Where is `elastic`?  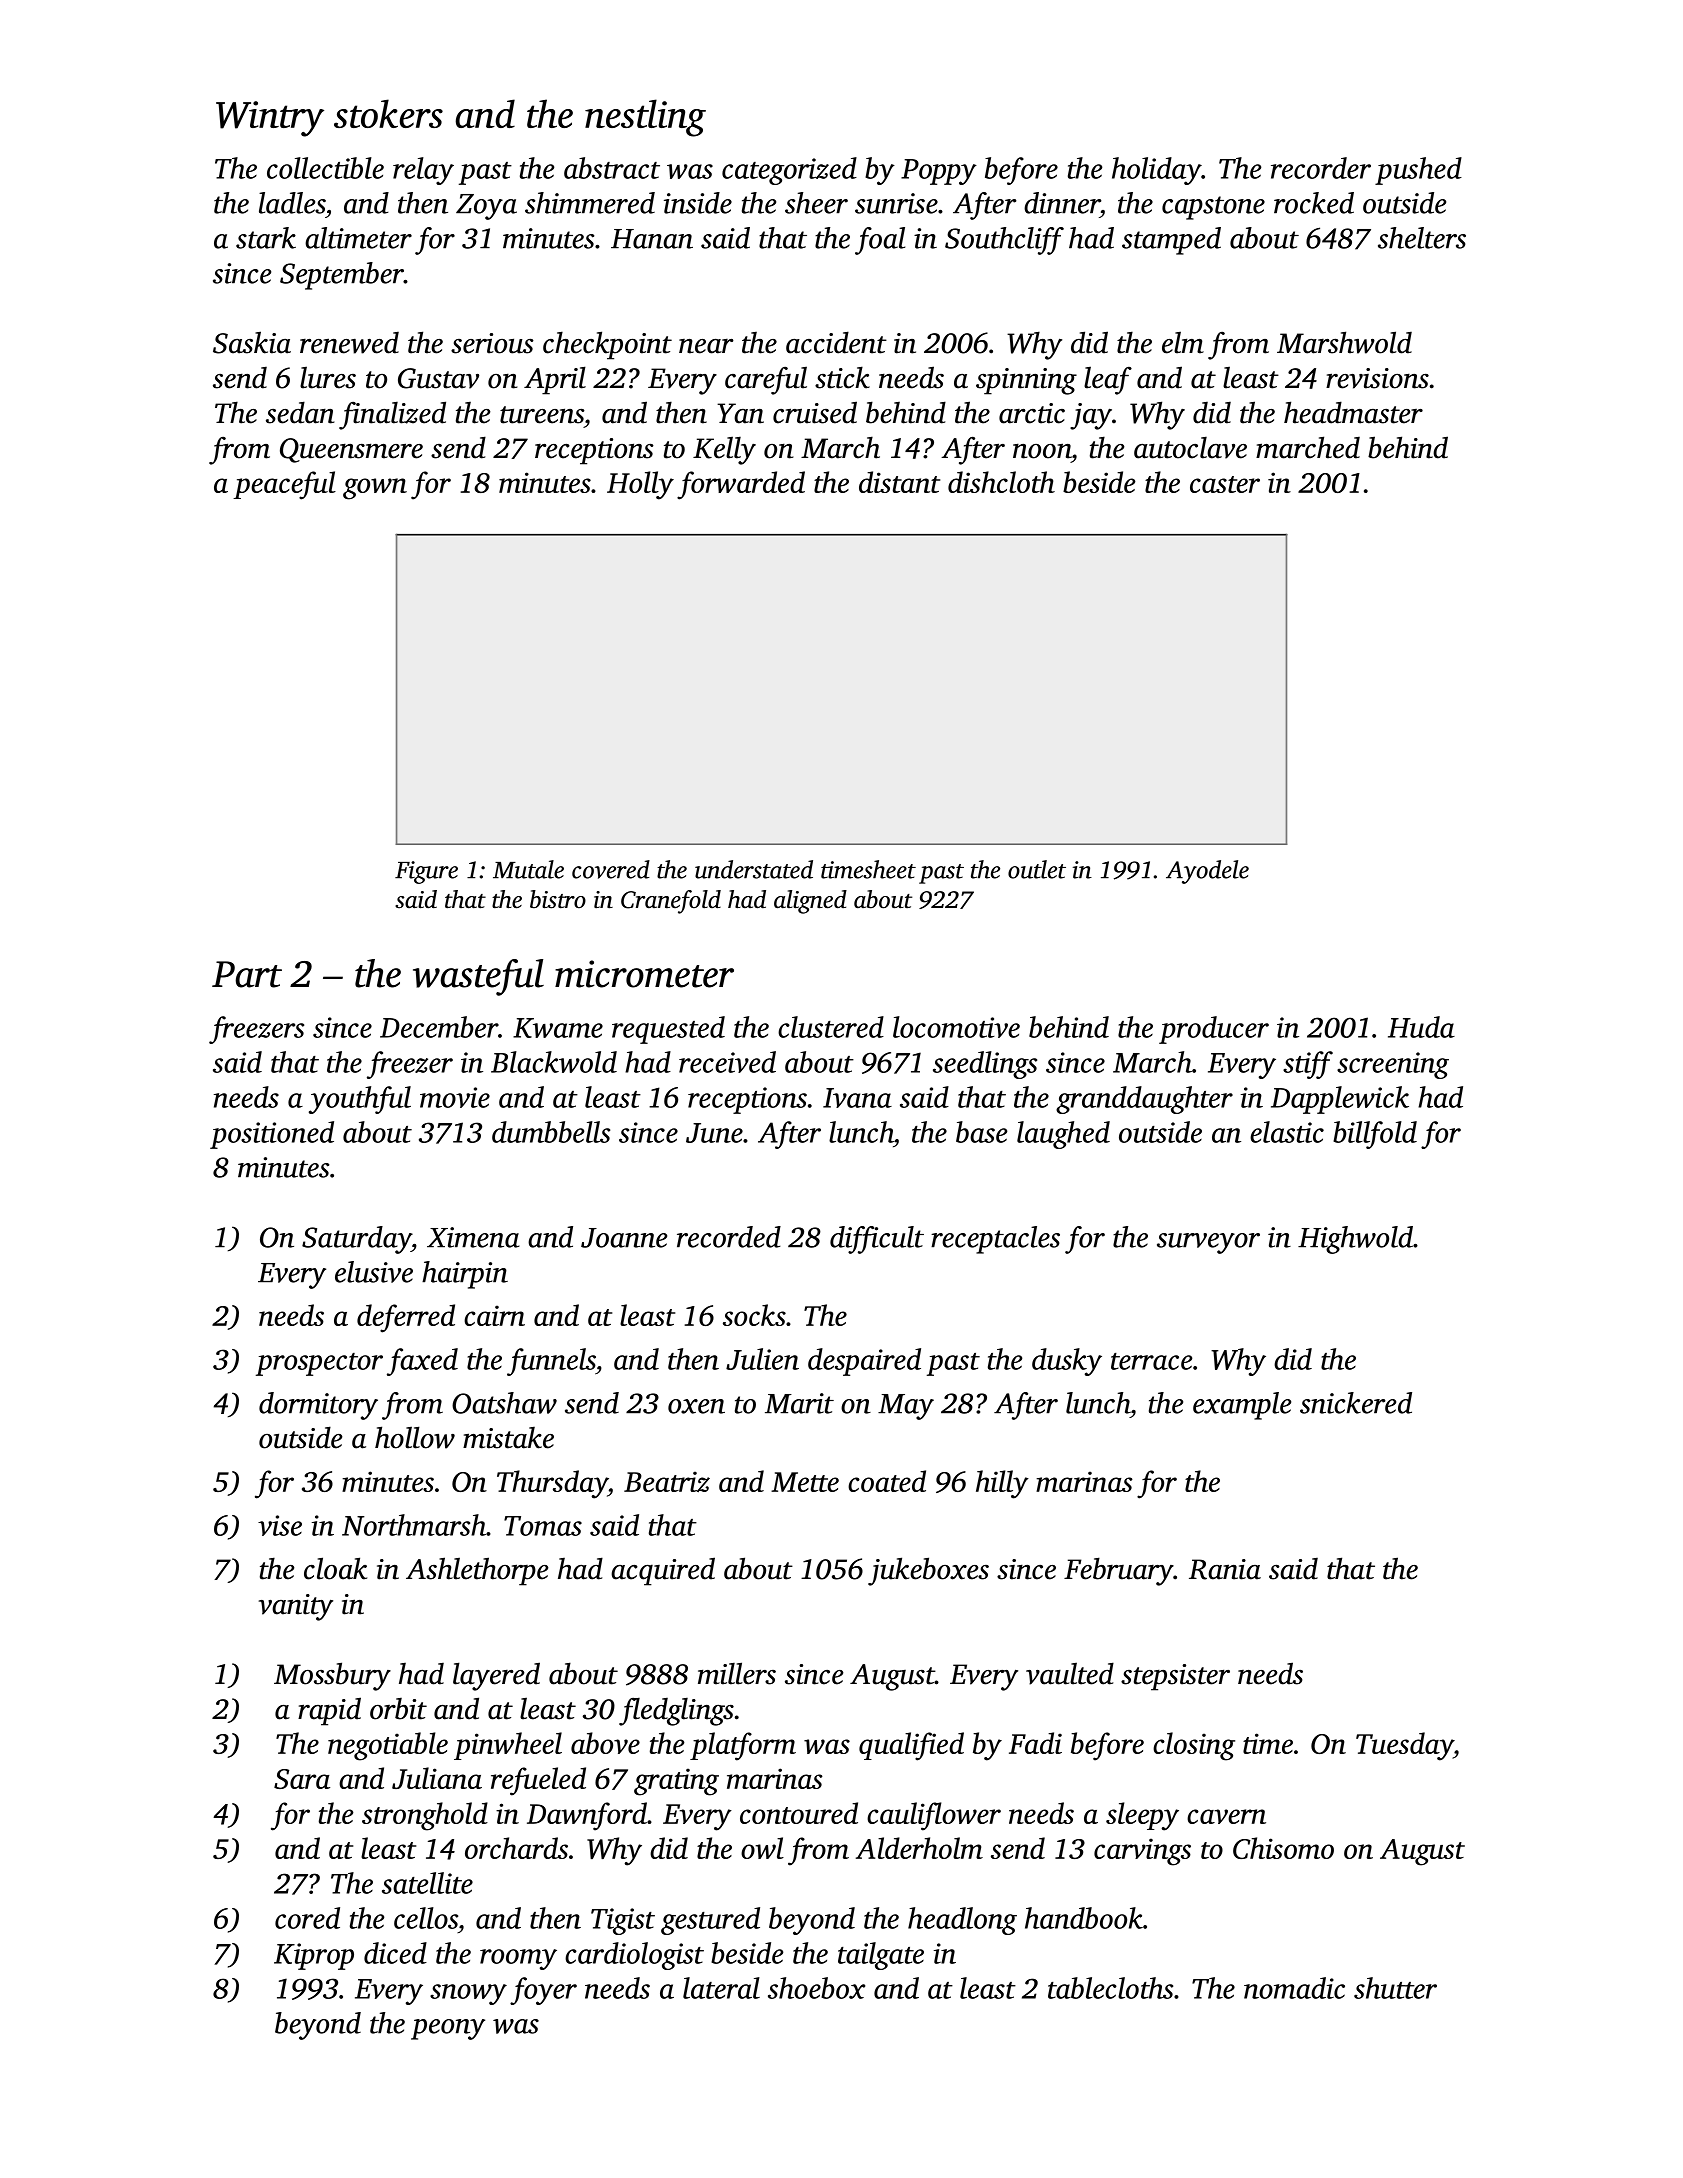 elastic is located at coordinates (1287, 1132).
